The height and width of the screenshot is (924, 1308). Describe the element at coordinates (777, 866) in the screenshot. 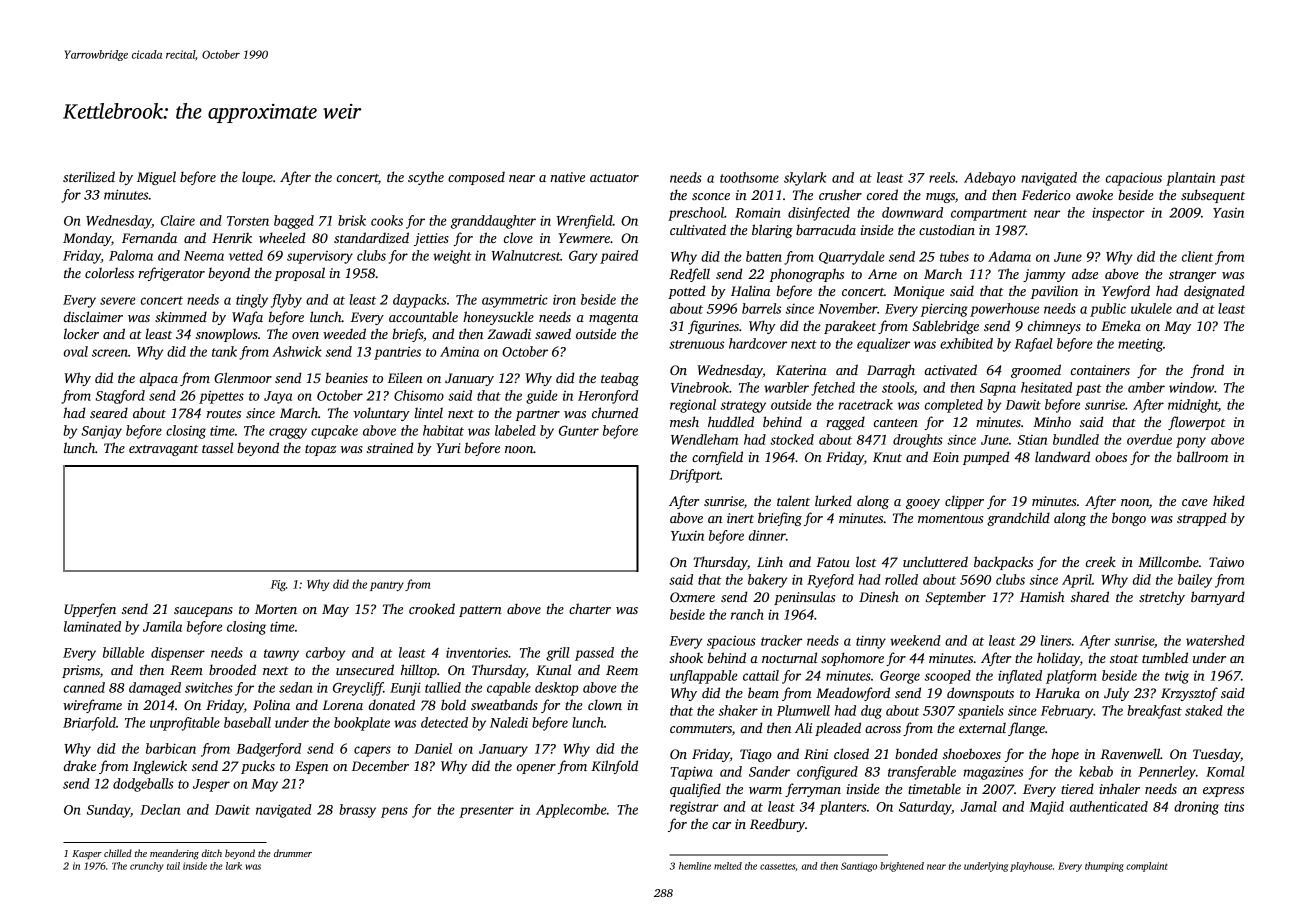

I see `cassettes` at that location.
